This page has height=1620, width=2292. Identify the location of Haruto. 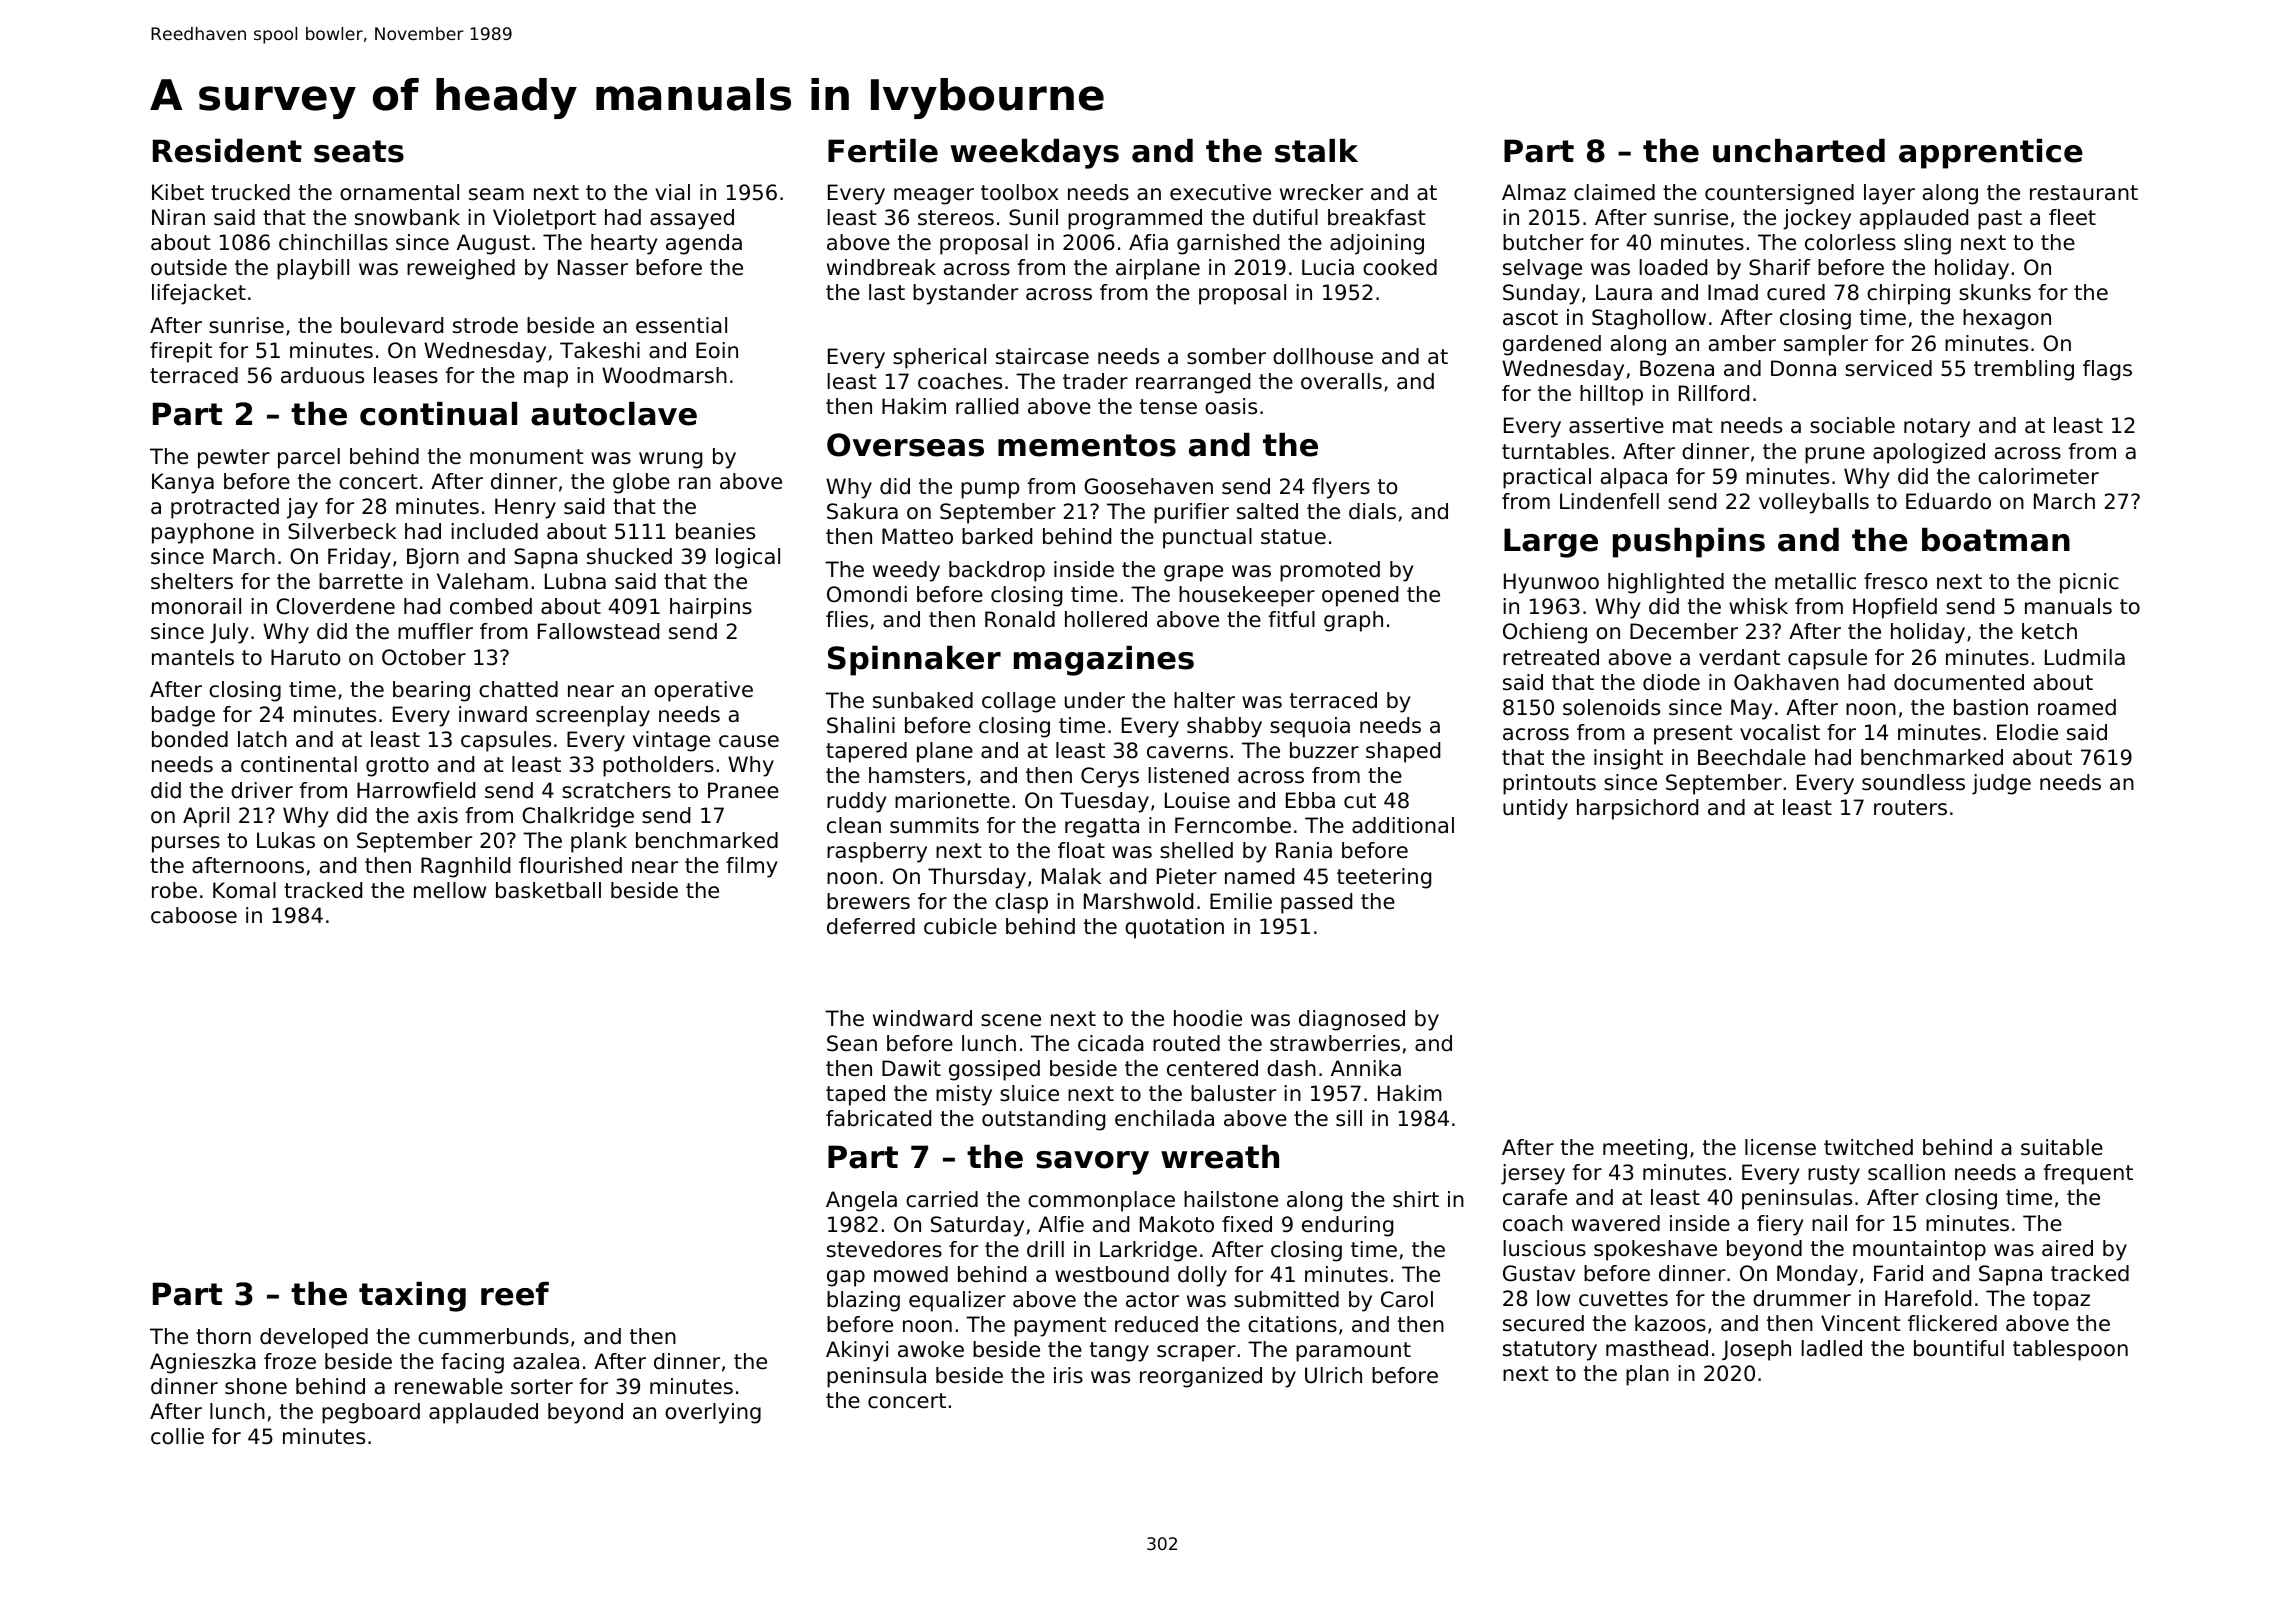
(305, 657).
